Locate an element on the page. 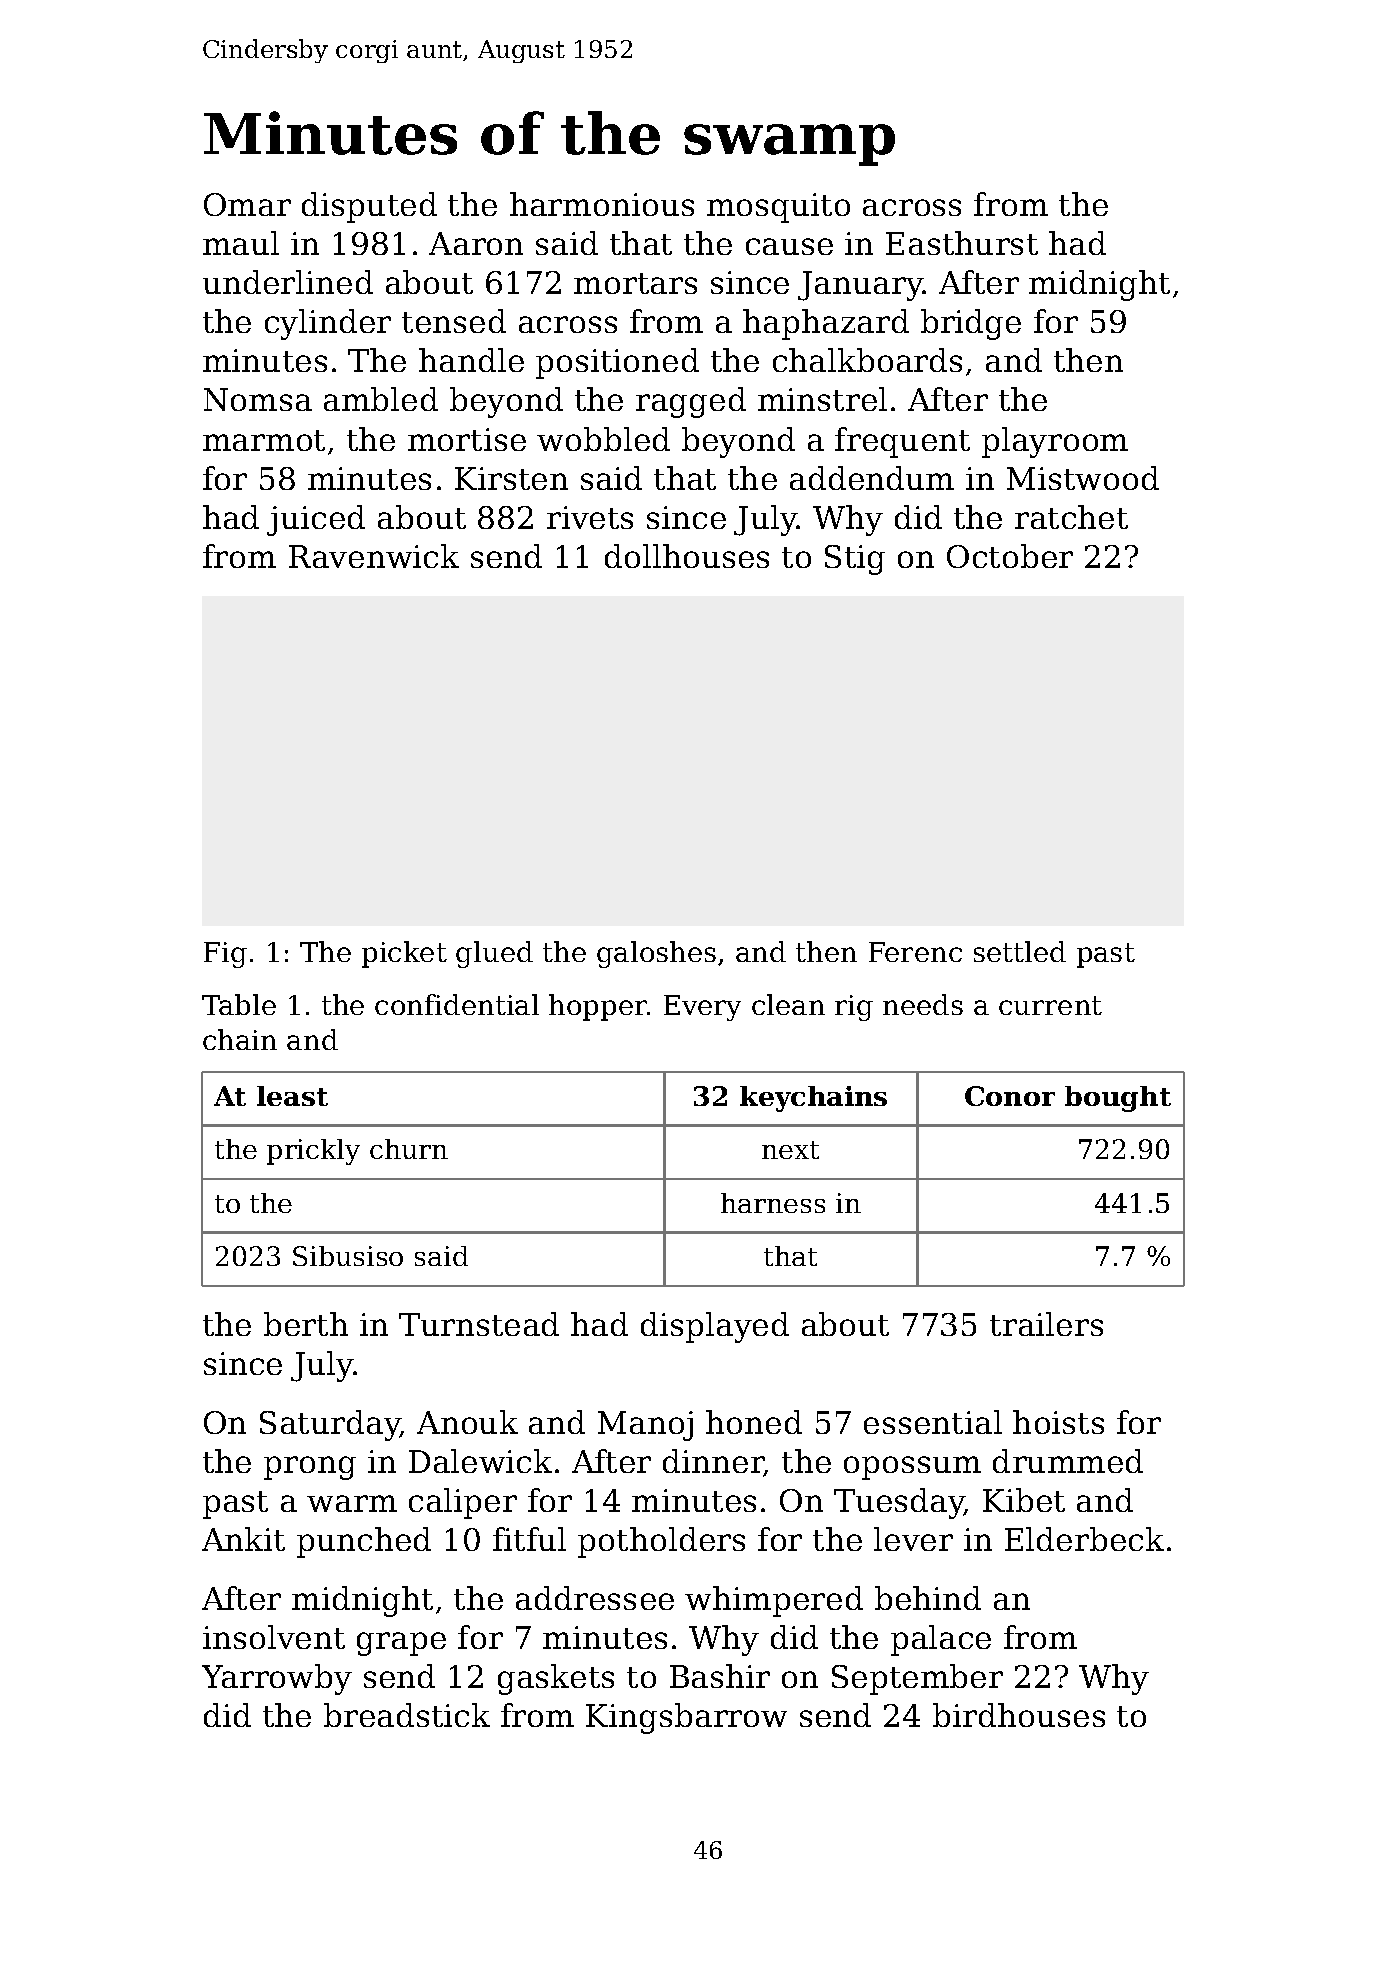 The image size is (1386, 1969). October is located at coordinates (1010, 556).
